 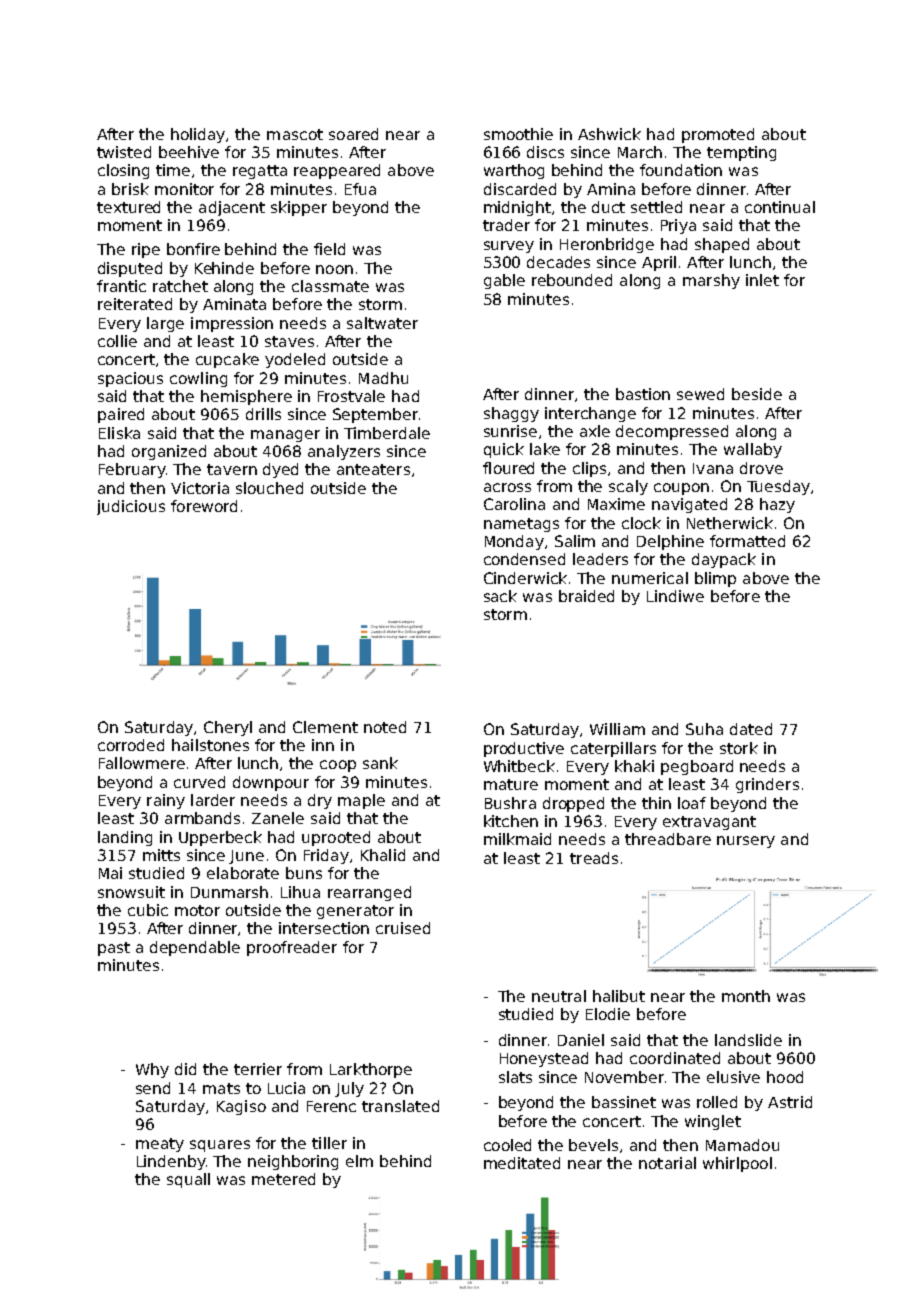 I want to click on meditated, so click(x=522, y=1163).
